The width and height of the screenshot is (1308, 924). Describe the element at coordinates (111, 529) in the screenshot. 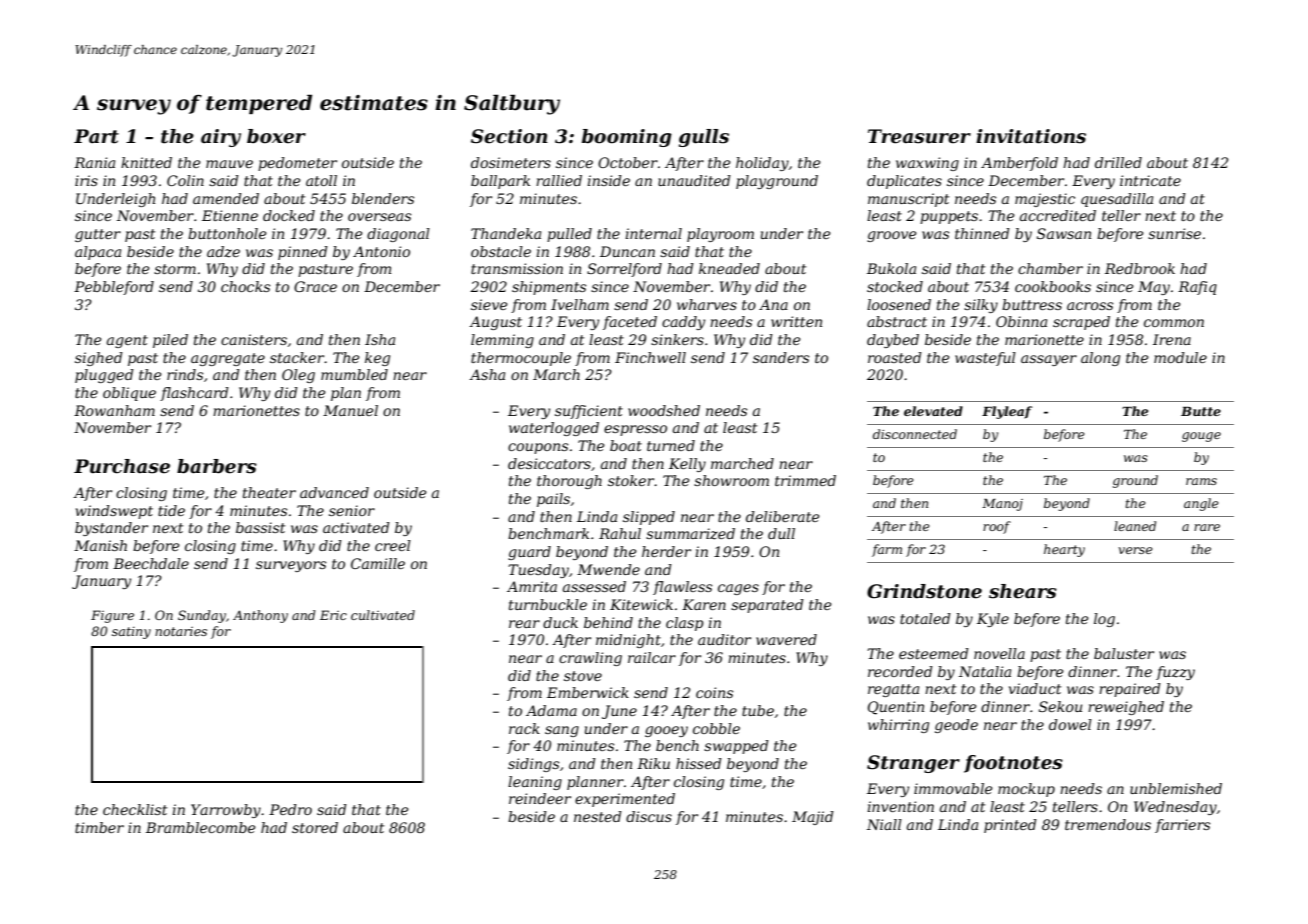

I see `bystander` at that location.
